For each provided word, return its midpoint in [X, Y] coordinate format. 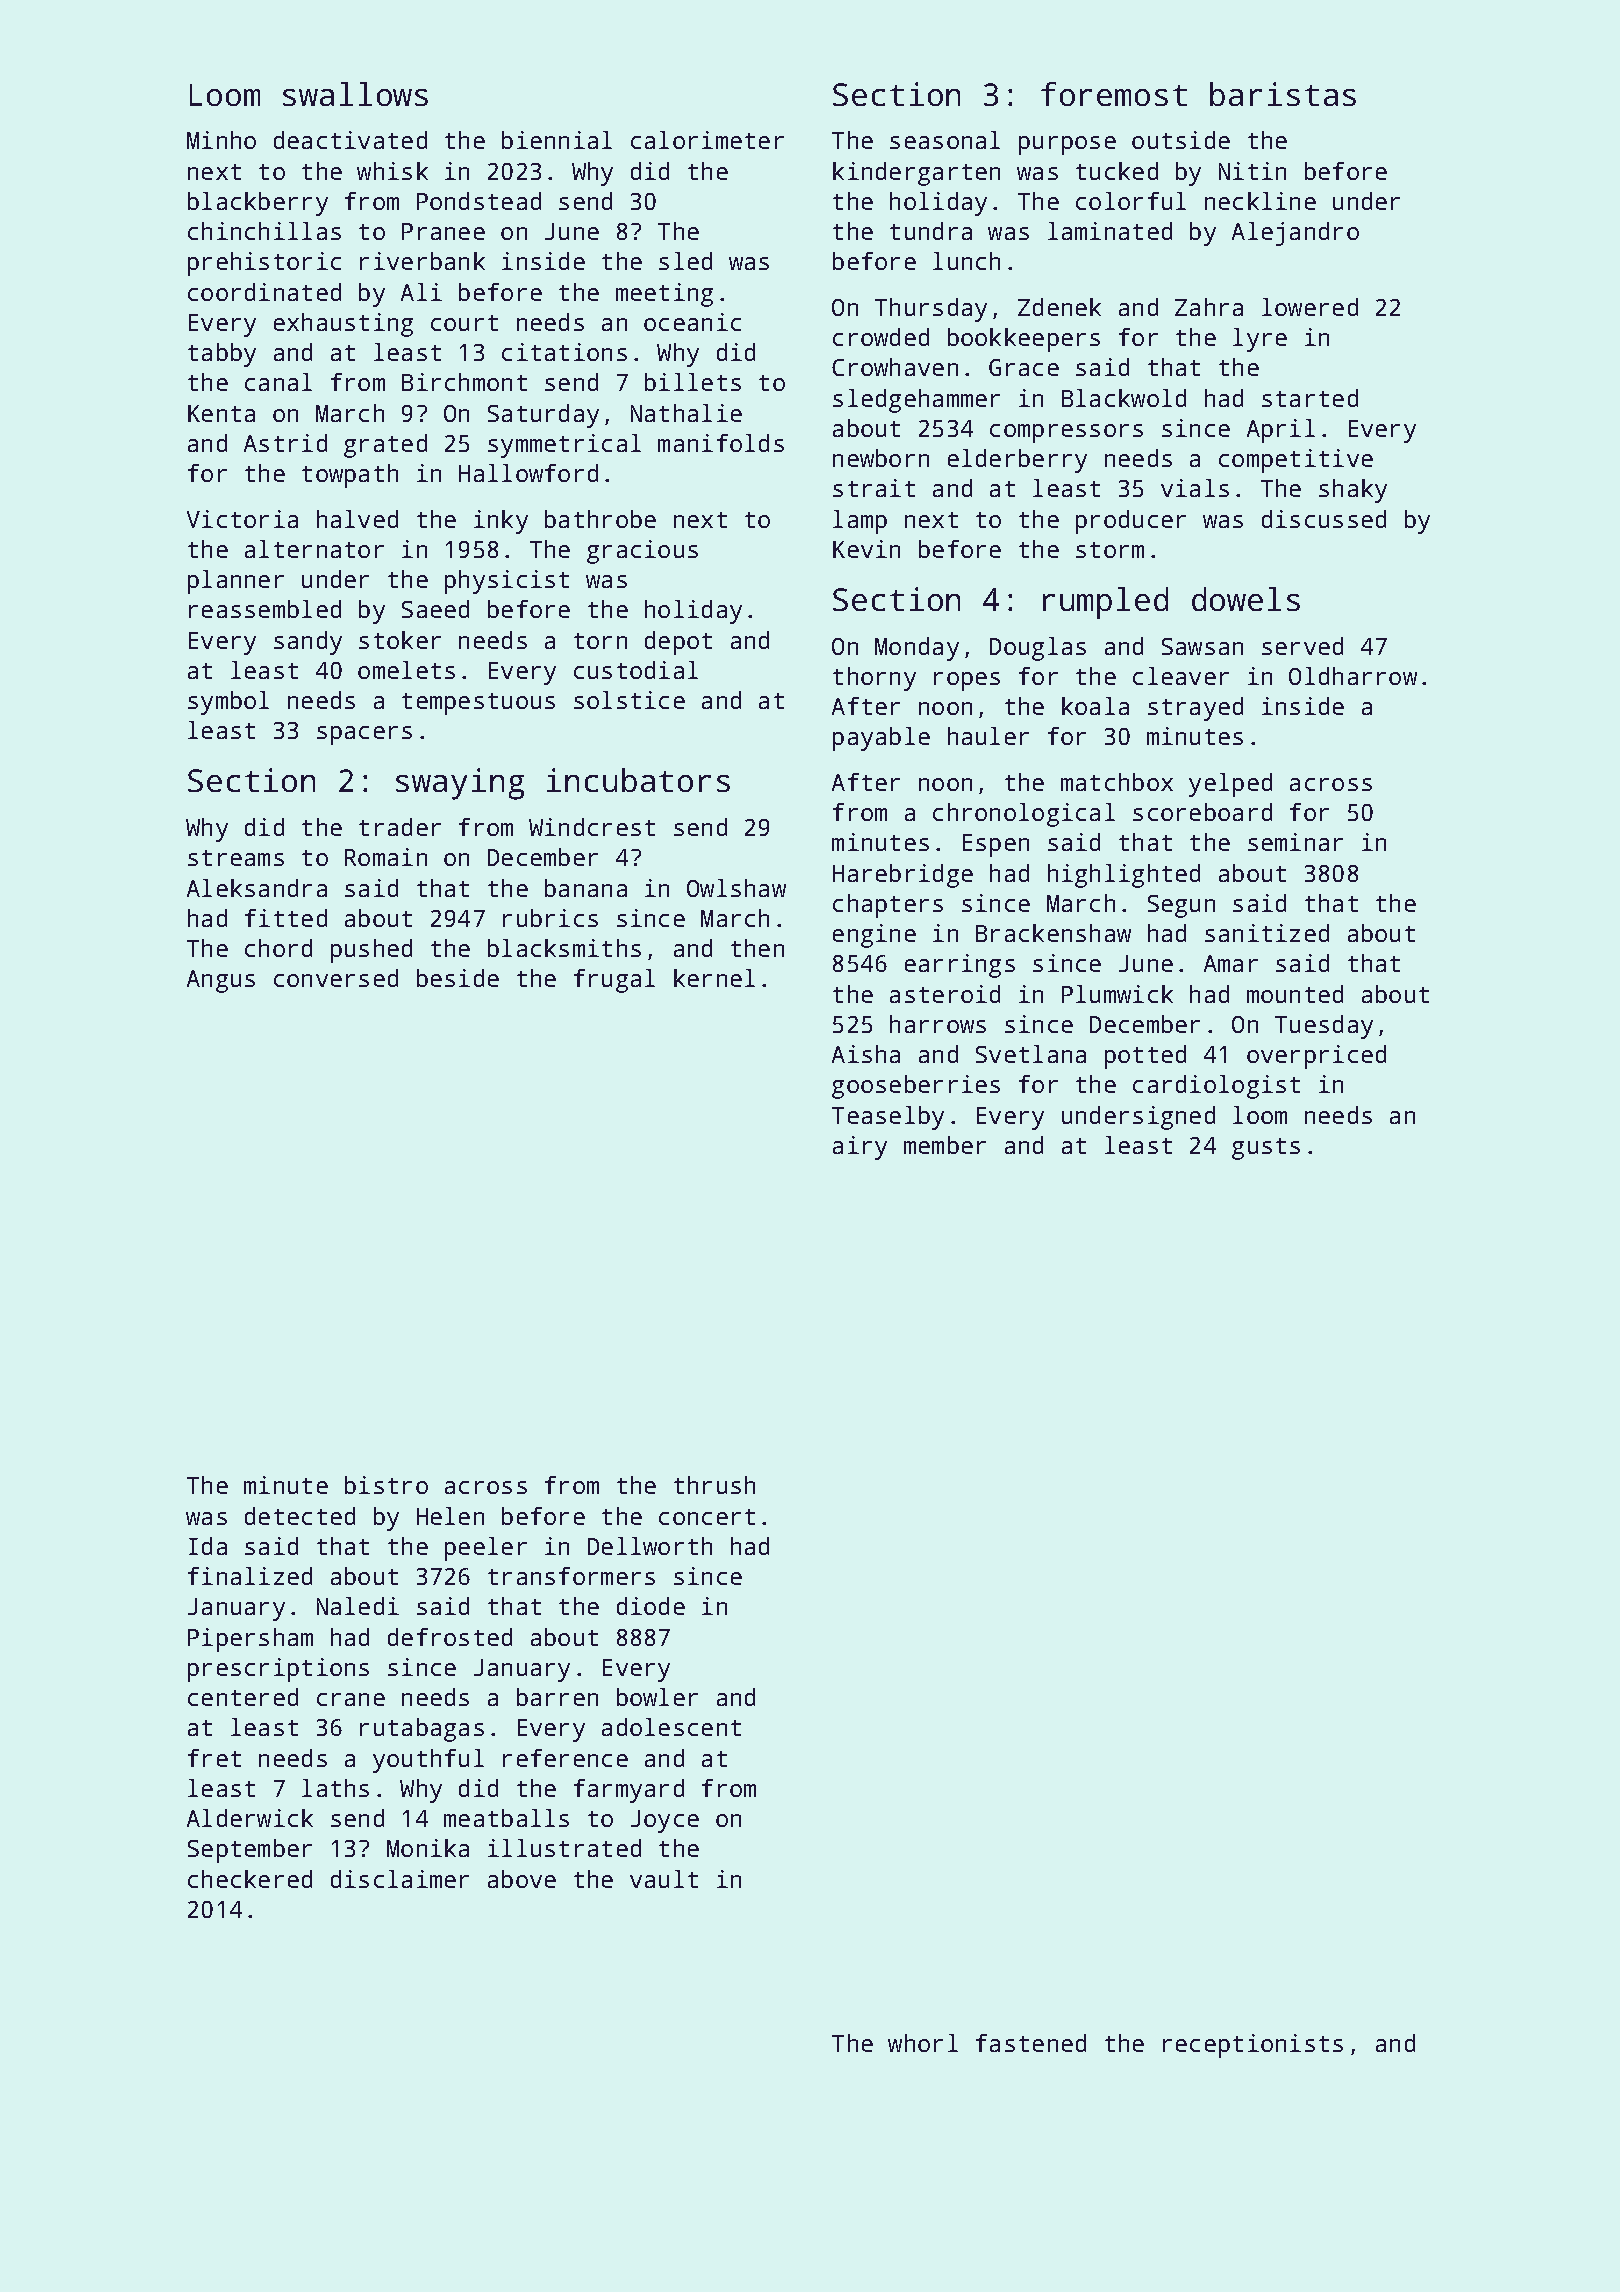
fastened [1031, 2043]
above [522, 1879]
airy [860, 1148]
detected [300, 1516]
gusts [1266, 1149]
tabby [222, 355]
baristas [1283, 94]
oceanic [692, 322]
